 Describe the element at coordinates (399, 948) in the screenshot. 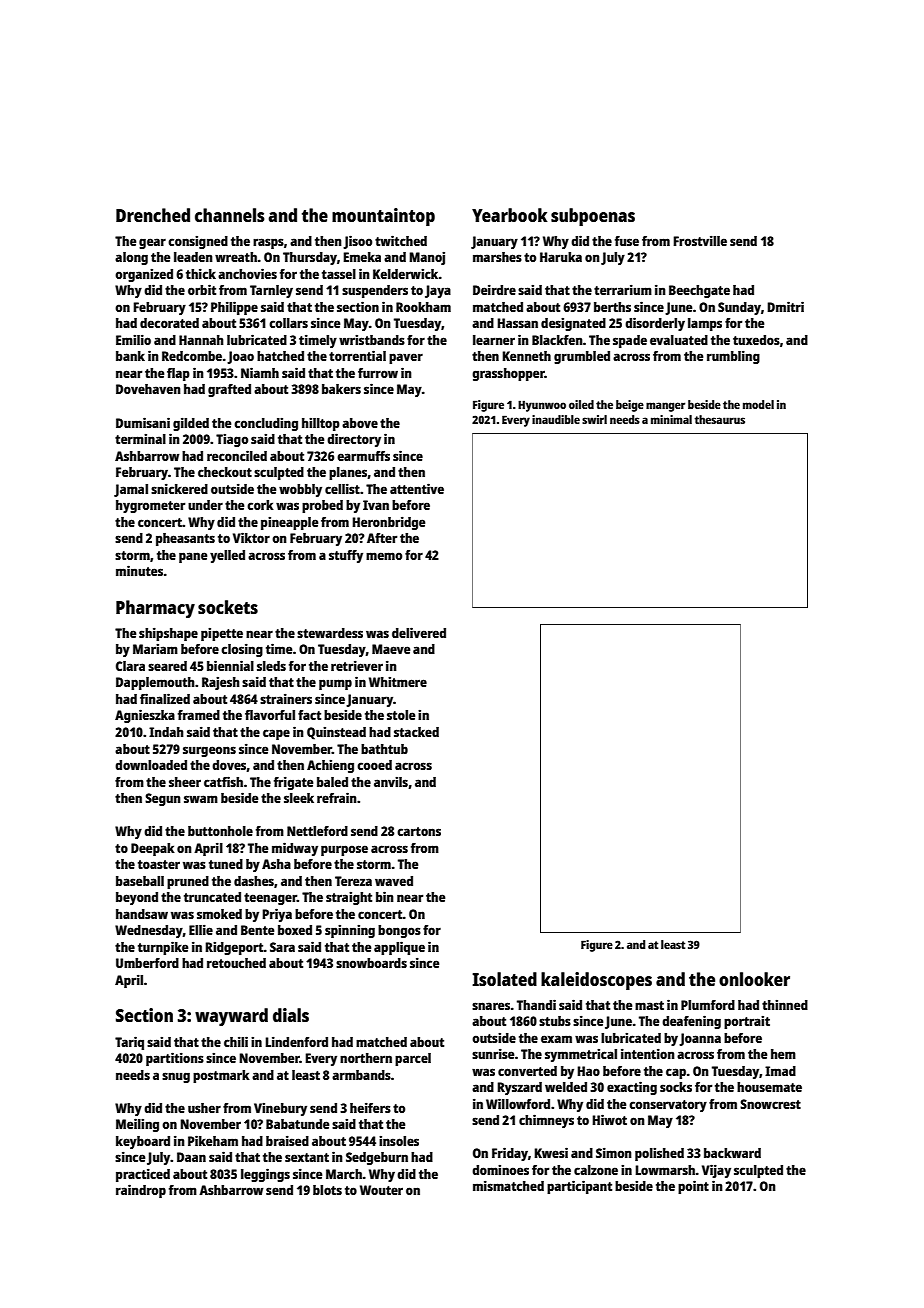

I see `applique` at that location.
